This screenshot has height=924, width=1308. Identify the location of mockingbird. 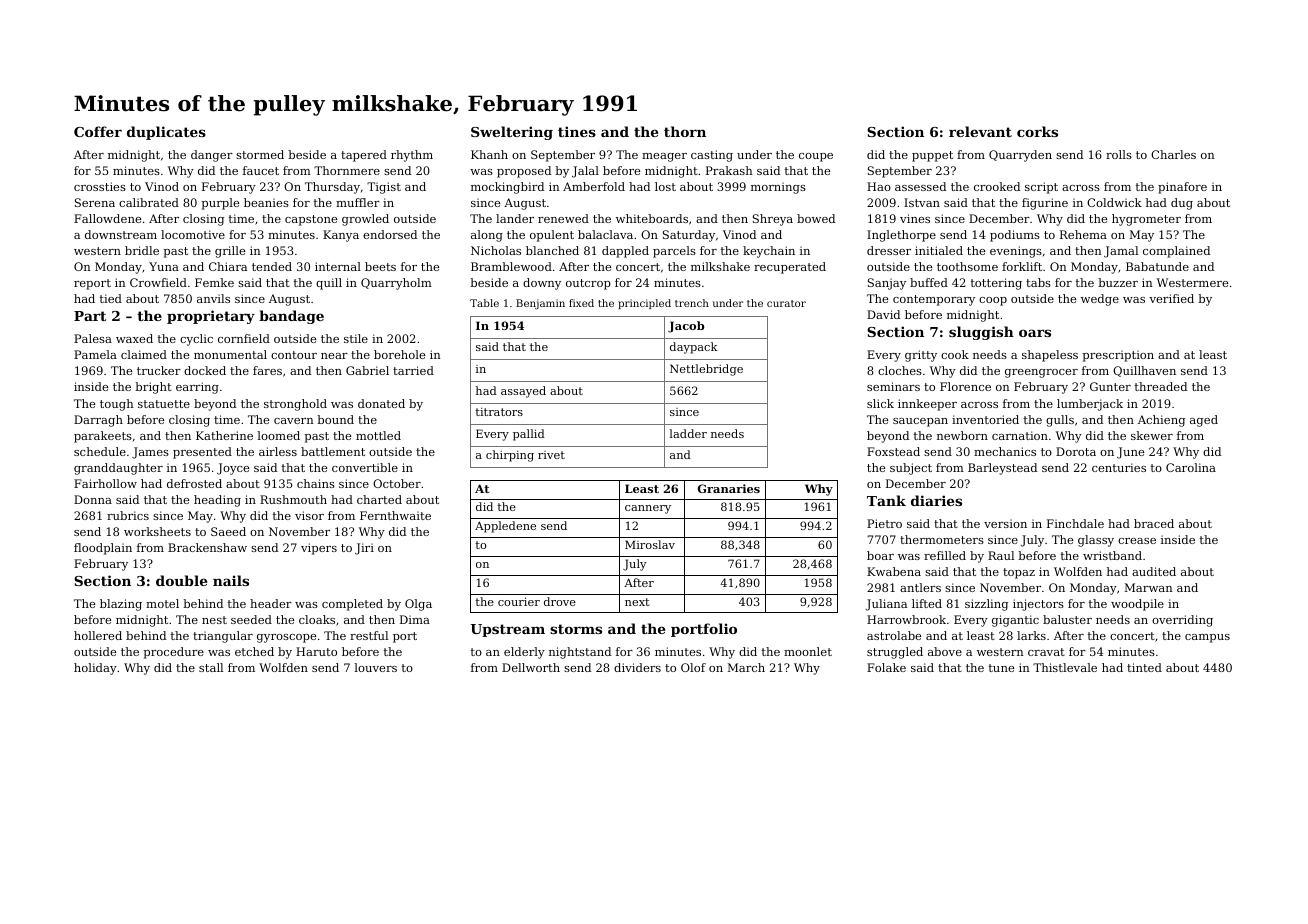
(507, 188).
